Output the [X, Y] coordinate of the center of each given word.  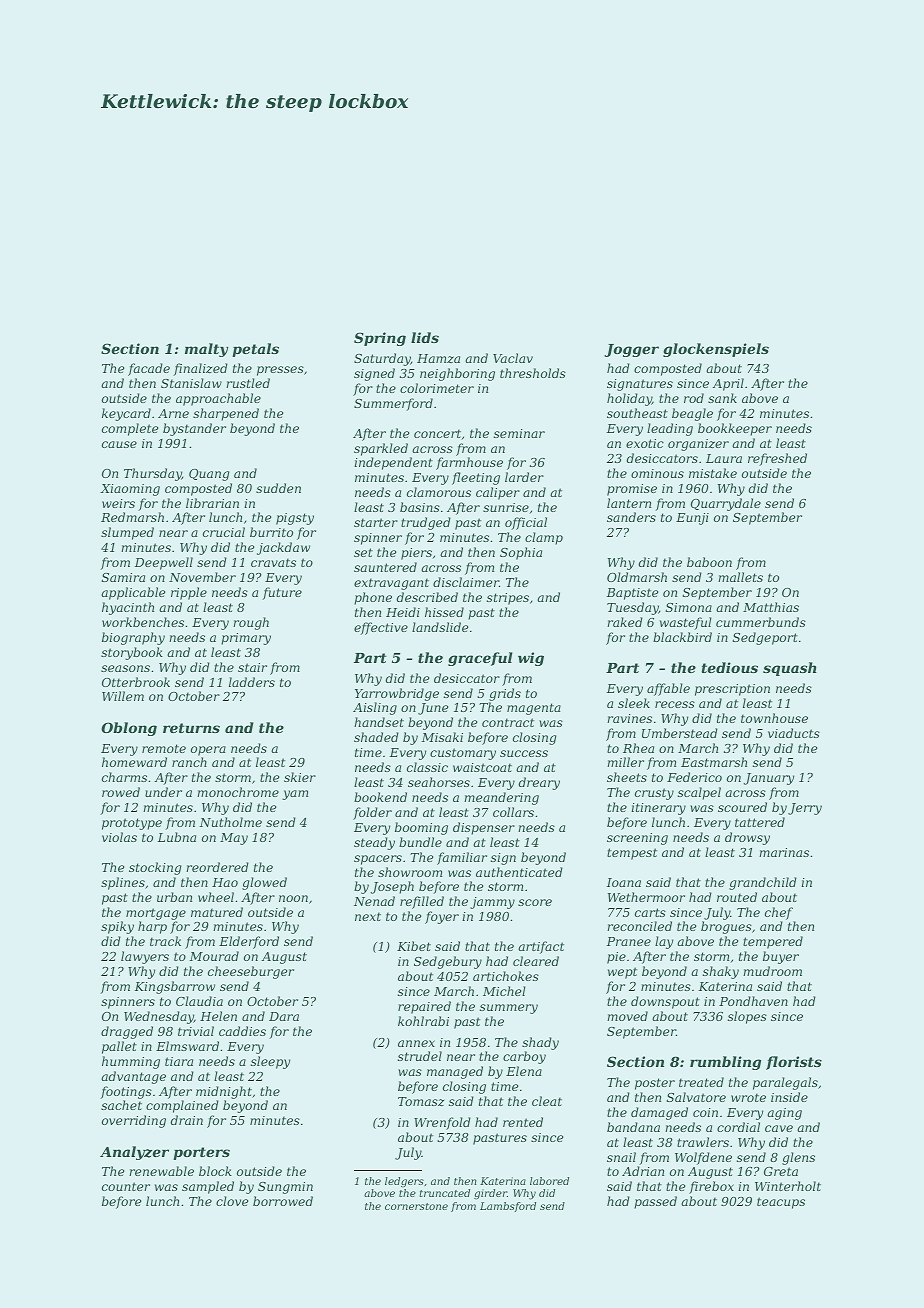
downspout [665, 1002]
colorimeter [437, 388]
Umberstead [680, 733]
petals [255, 350]
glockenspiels [716, 350]
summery [509, 1009]
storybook [132, 653]
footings [126, 1092]
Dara [284, 1016]
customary [463, 754]
